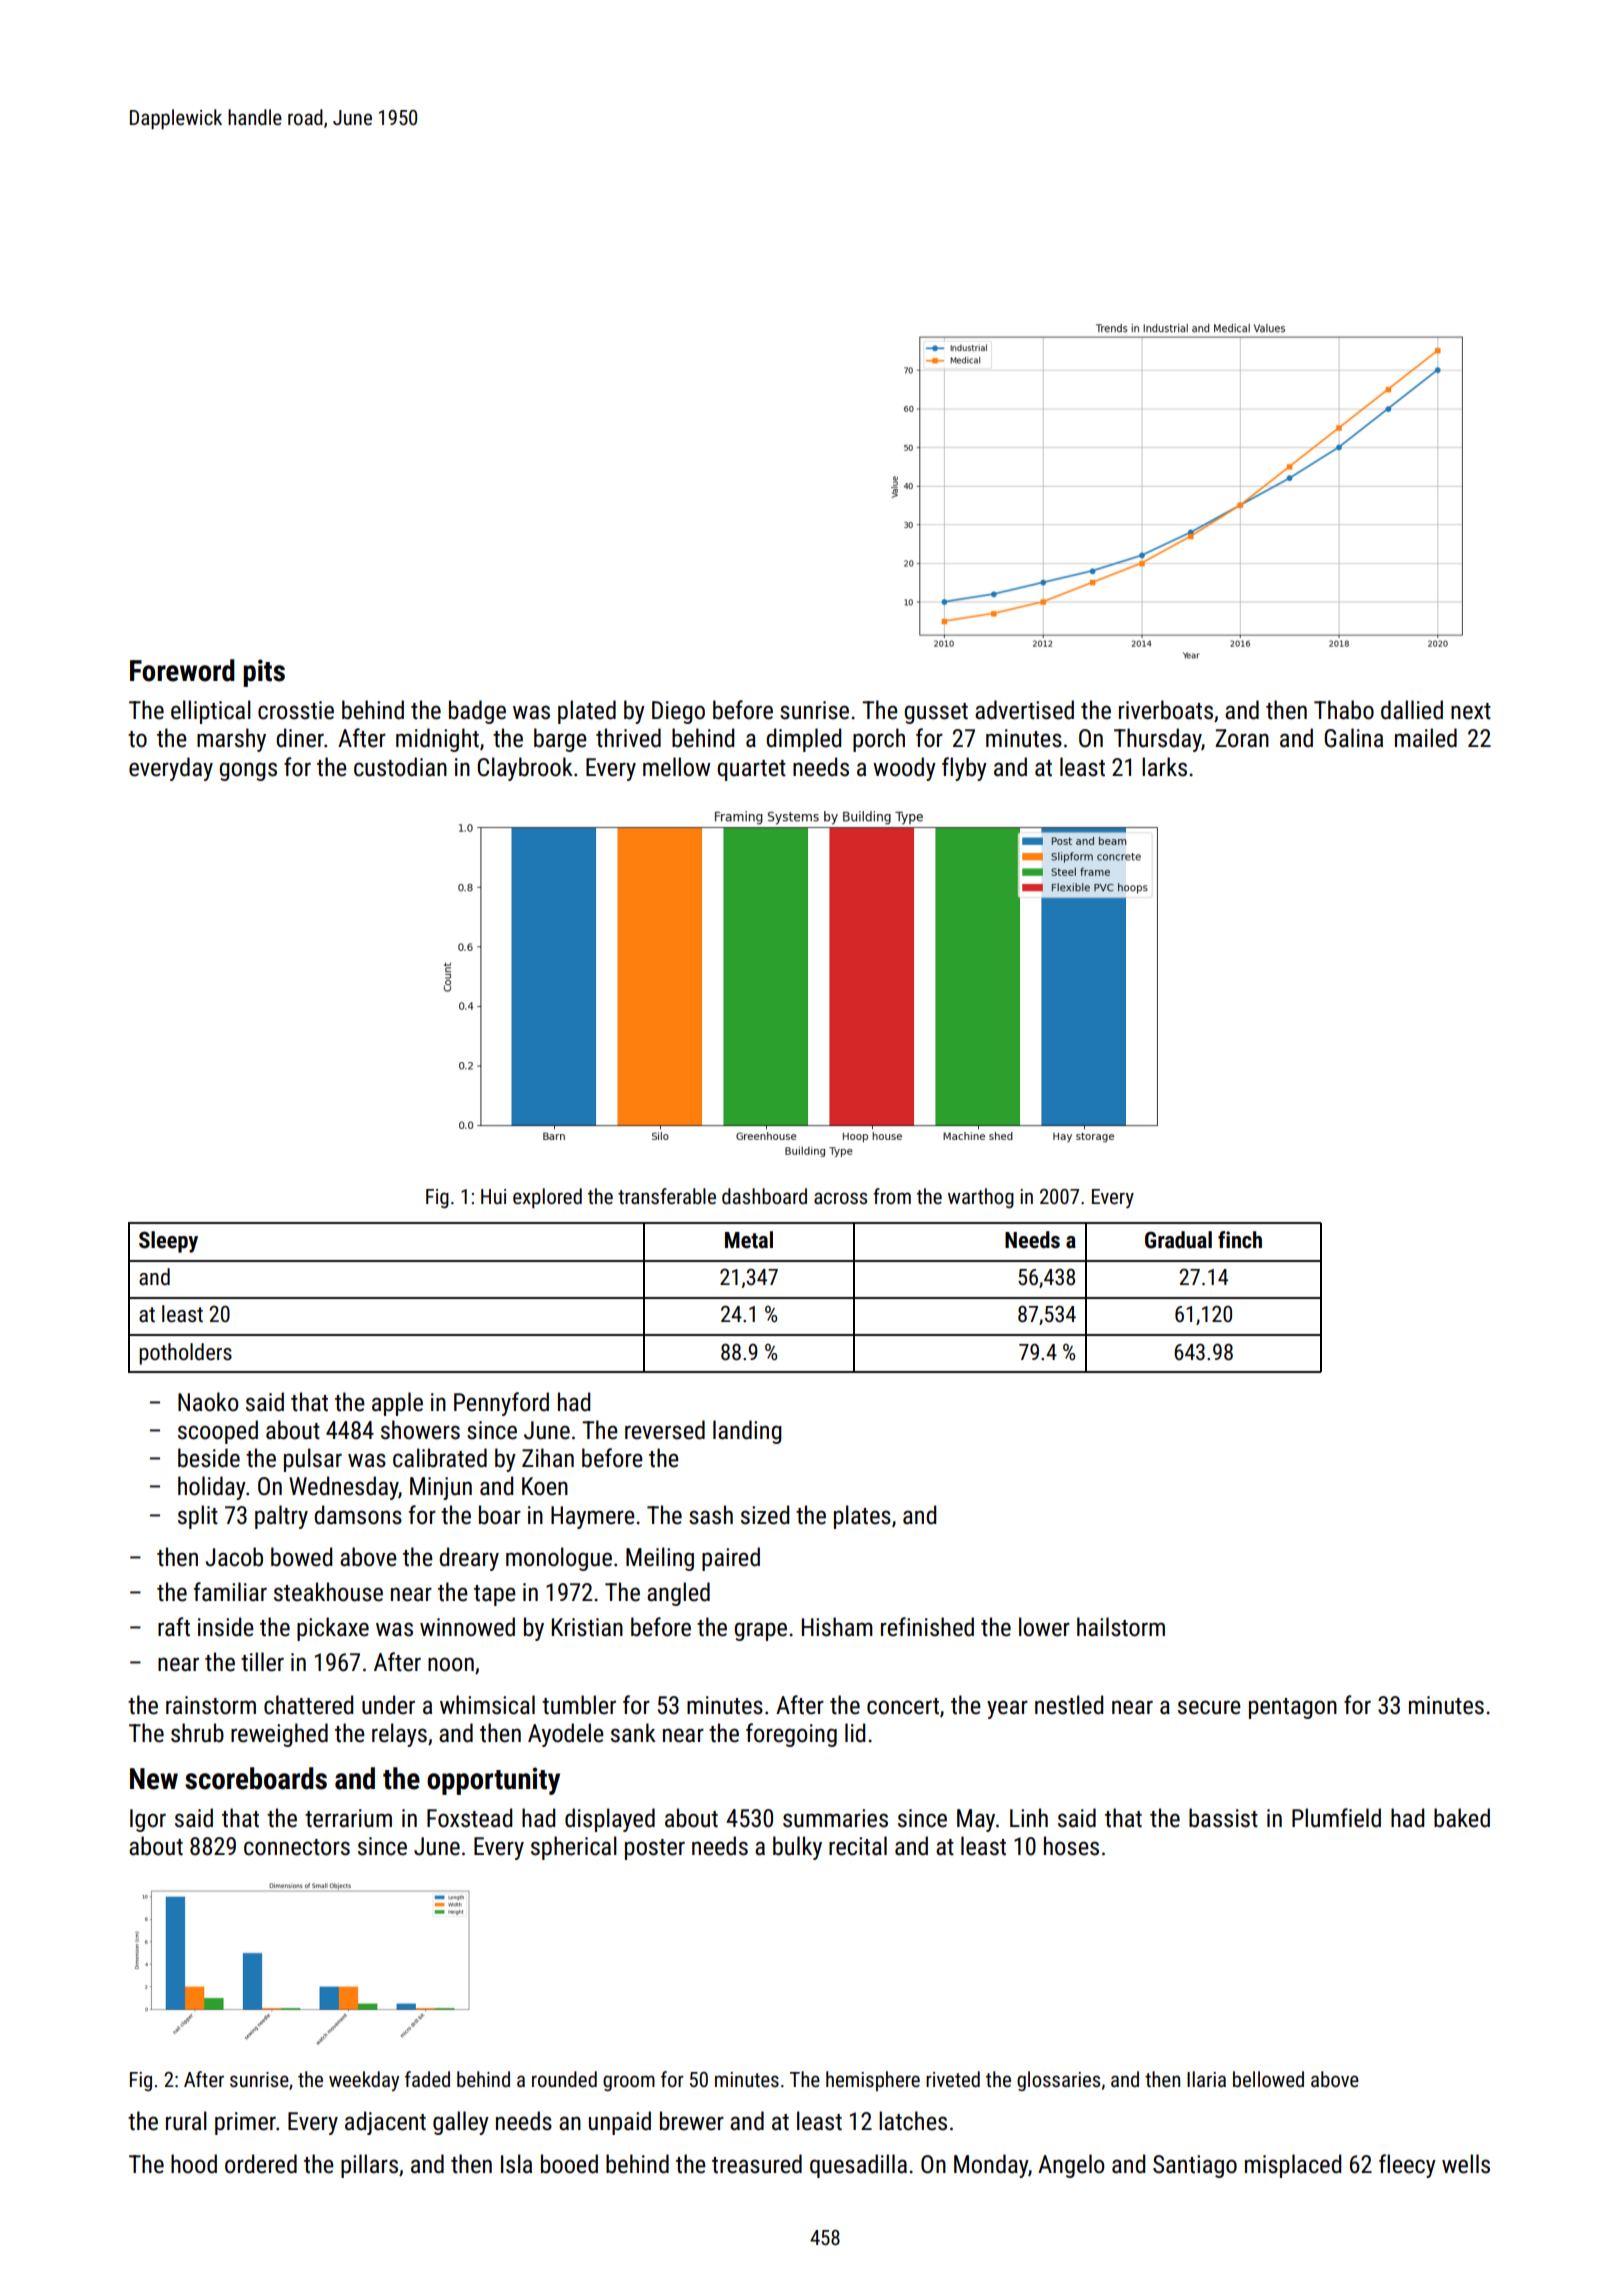 The image size is (1620, 2292). What do you see at coordinates (760, 1631) in the screenshot?
I see `grape` at bounding box center [760, 1631].
